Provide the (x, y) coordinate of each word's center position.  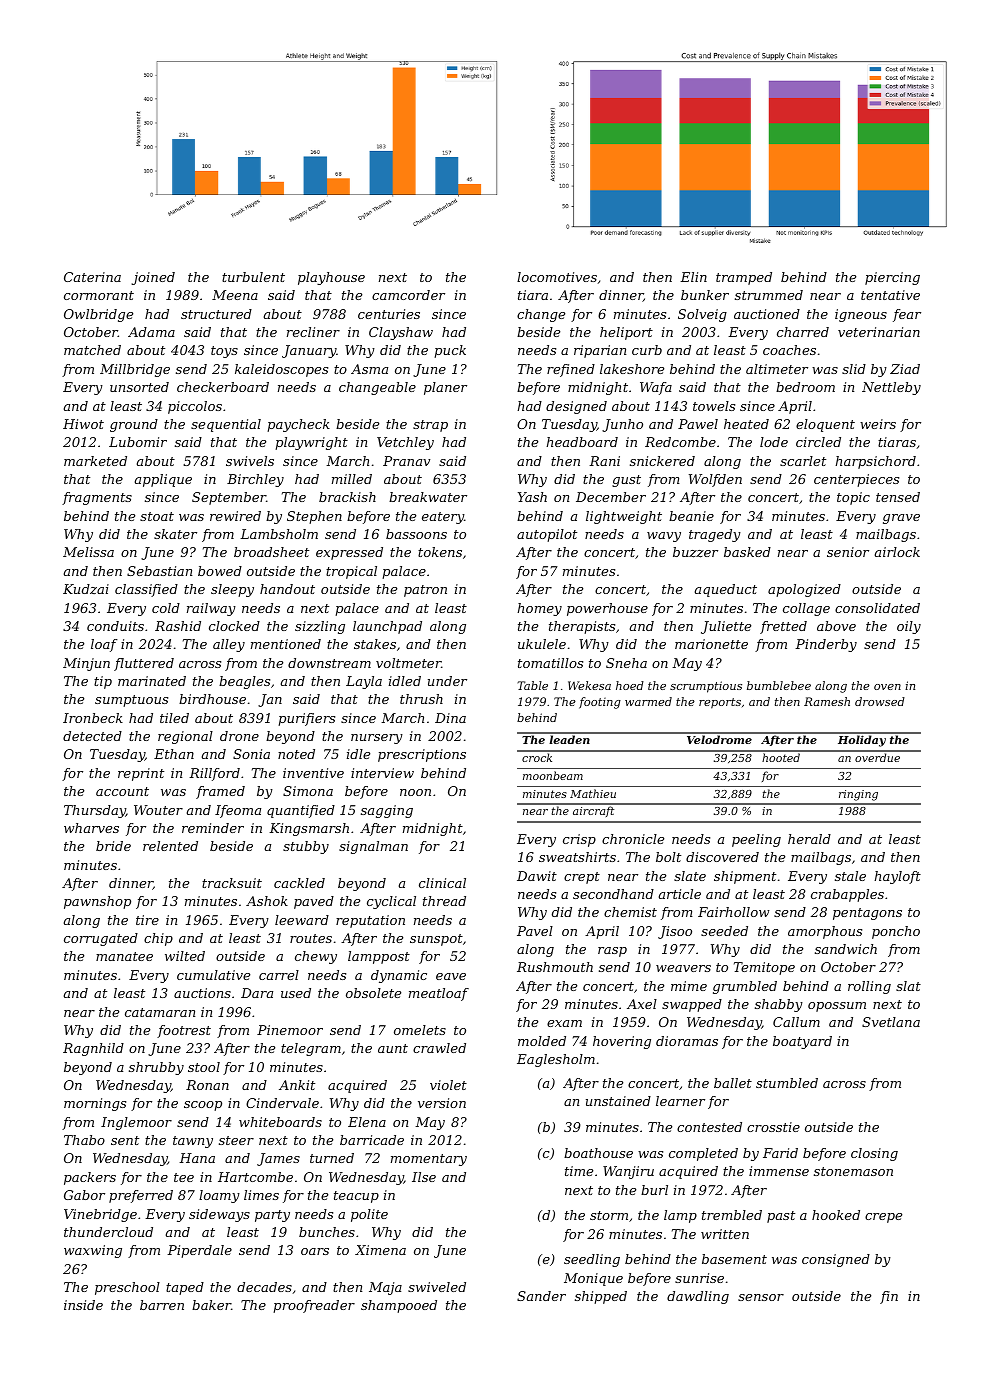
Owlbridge (98, 315)
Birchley (255, 480)
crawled (439, 1048)
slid (854, 369)
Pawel (698, 424)
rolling (869, 987)
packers (90, 1178)
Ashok (267, 901)
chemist (630, 912)
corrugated (101, 939)
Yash (532, 497)
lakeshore (632, 369)
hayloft (897, 877)
